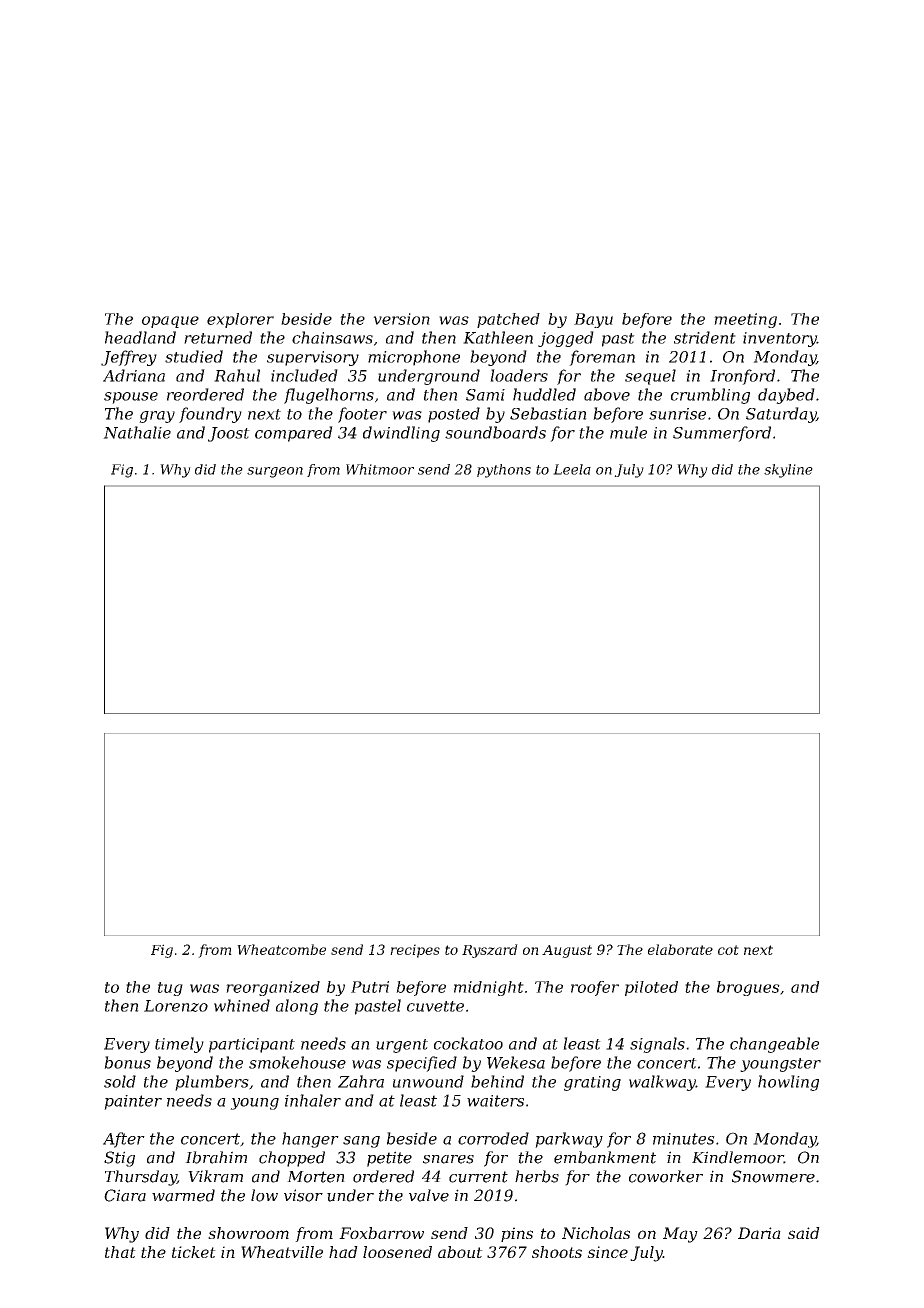  Describe the element at coordinates (120, 1252) in the image. I see `that` at that location.
